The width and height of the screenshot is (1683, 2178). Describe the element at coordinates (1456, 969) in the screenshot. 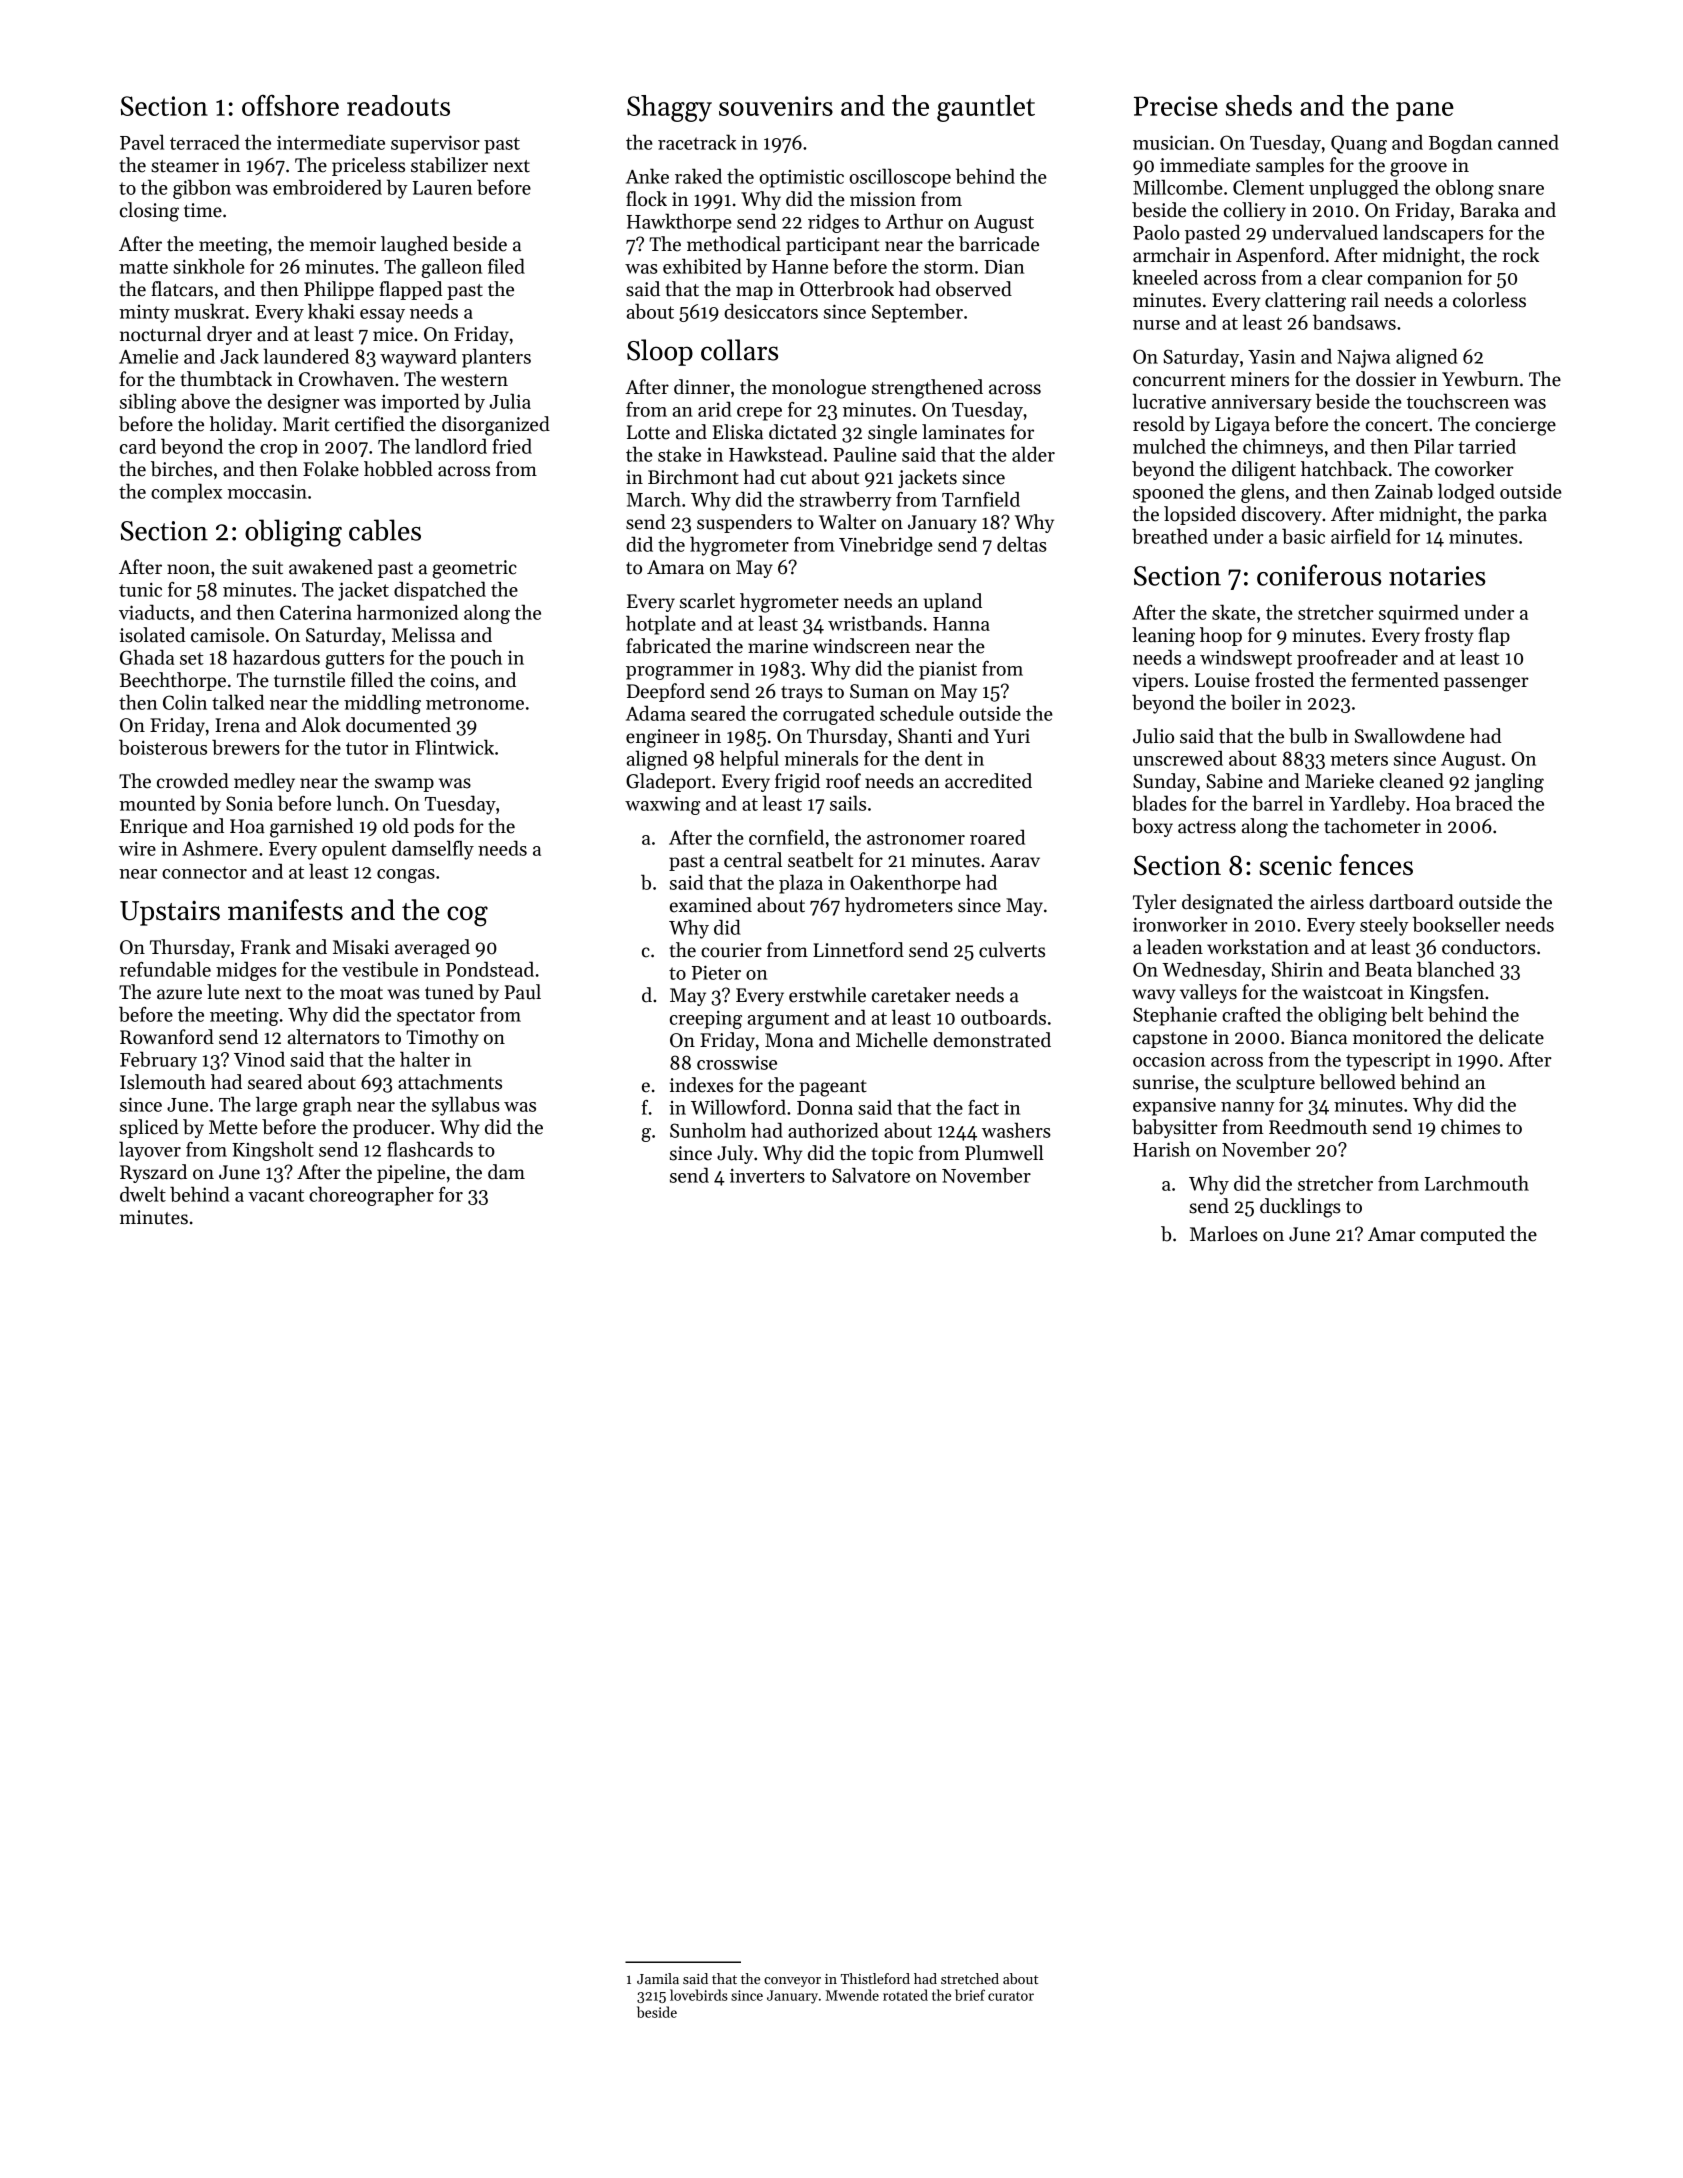

I see `blanched` at that location.
